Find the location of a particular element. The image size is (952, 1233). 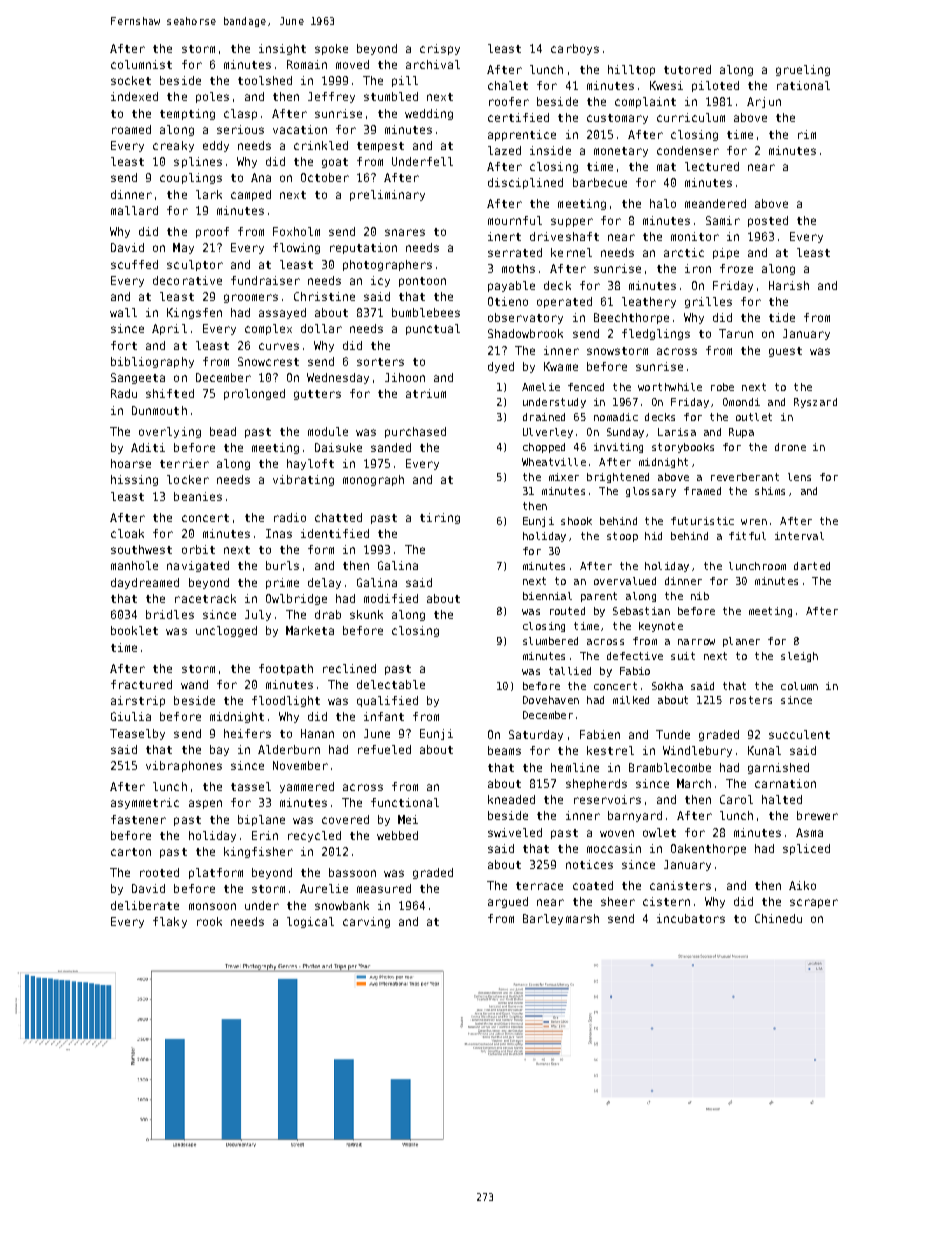

splines is located at coordinates (198, 162).
